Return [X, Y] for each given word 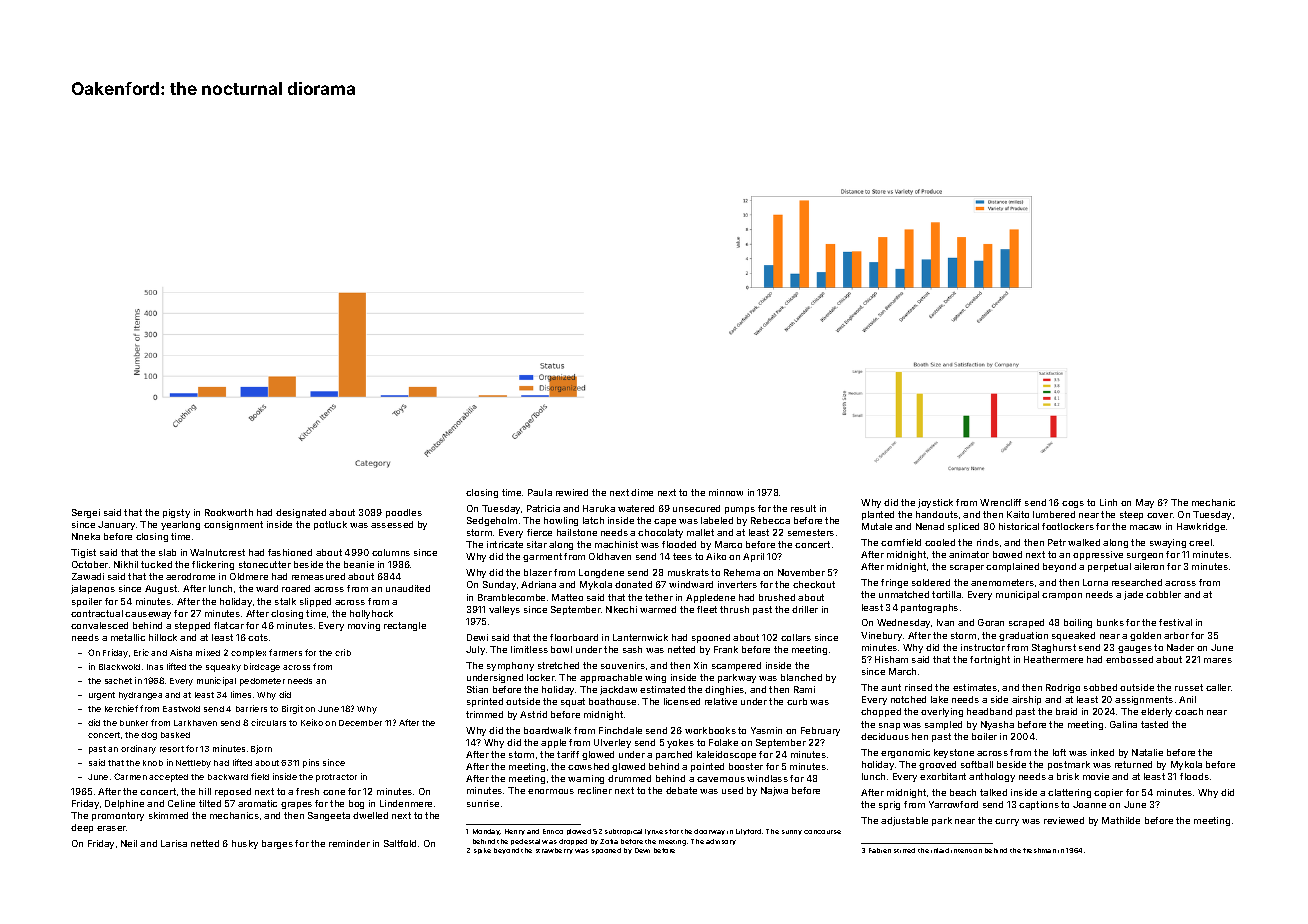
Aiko [716, 556]
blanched [801, 677]
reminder [349, 843]
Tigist [83, 553]
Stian [477, 689]
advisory [721, 842]
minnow [726, 492]
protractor [336, 778]
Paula [540, 492]
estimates [975, 687]
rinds [988, 542]
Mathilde [1121, 820]
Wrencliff [1000, 502]
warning [586, 779]
